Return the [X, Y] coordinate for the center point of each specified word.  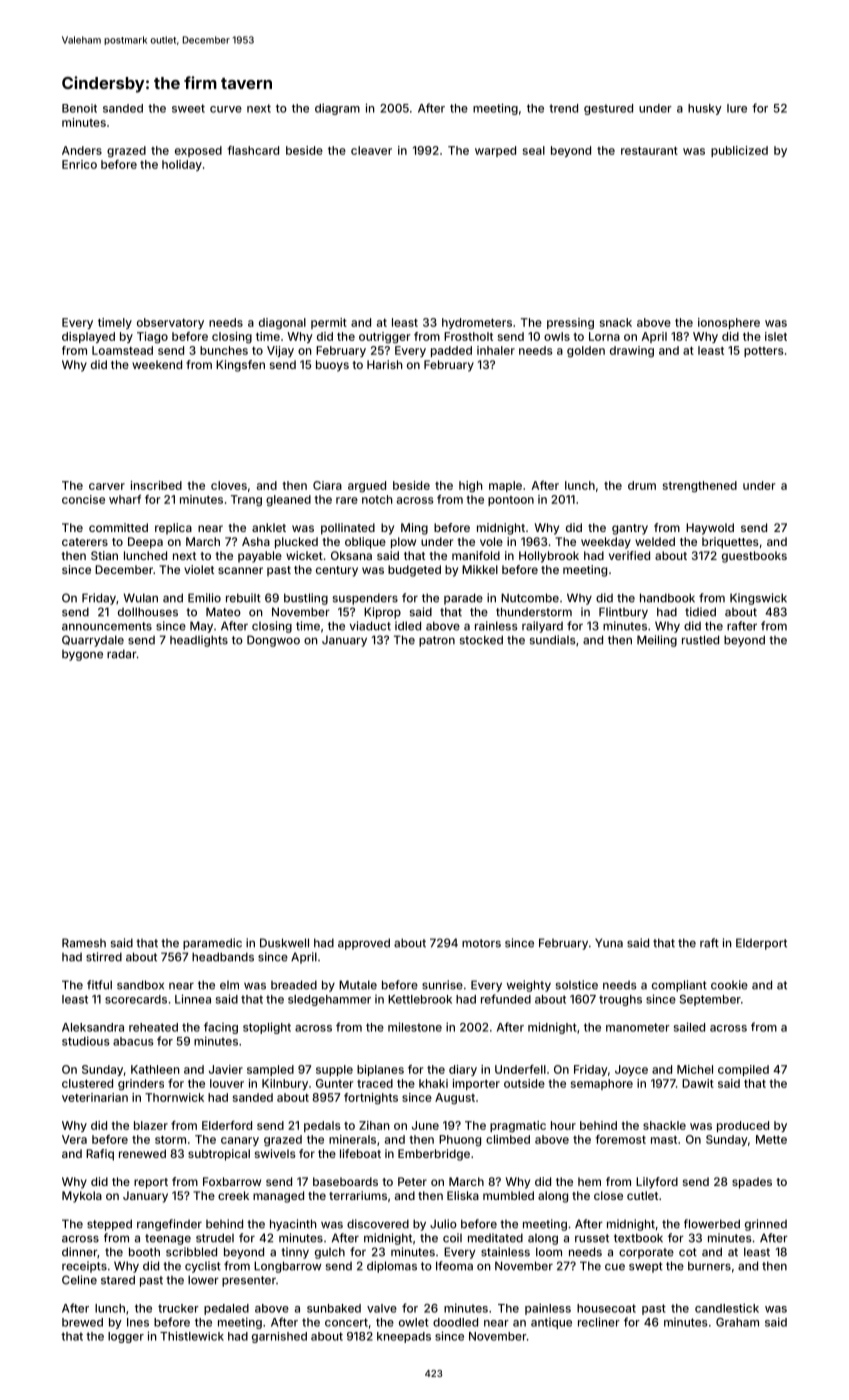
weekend [157, 364]
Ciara [327, 485]
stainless [505, 1252]
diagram [337, 109]
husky [705, 109]
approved [364, 944]
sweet [188, 108]
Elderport [761, 944]
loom [549, 1252]
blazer [151, 1125]
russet [592, 1238]
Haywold [710, 529]
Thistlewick [192, 1336]
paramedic [212, 944]
